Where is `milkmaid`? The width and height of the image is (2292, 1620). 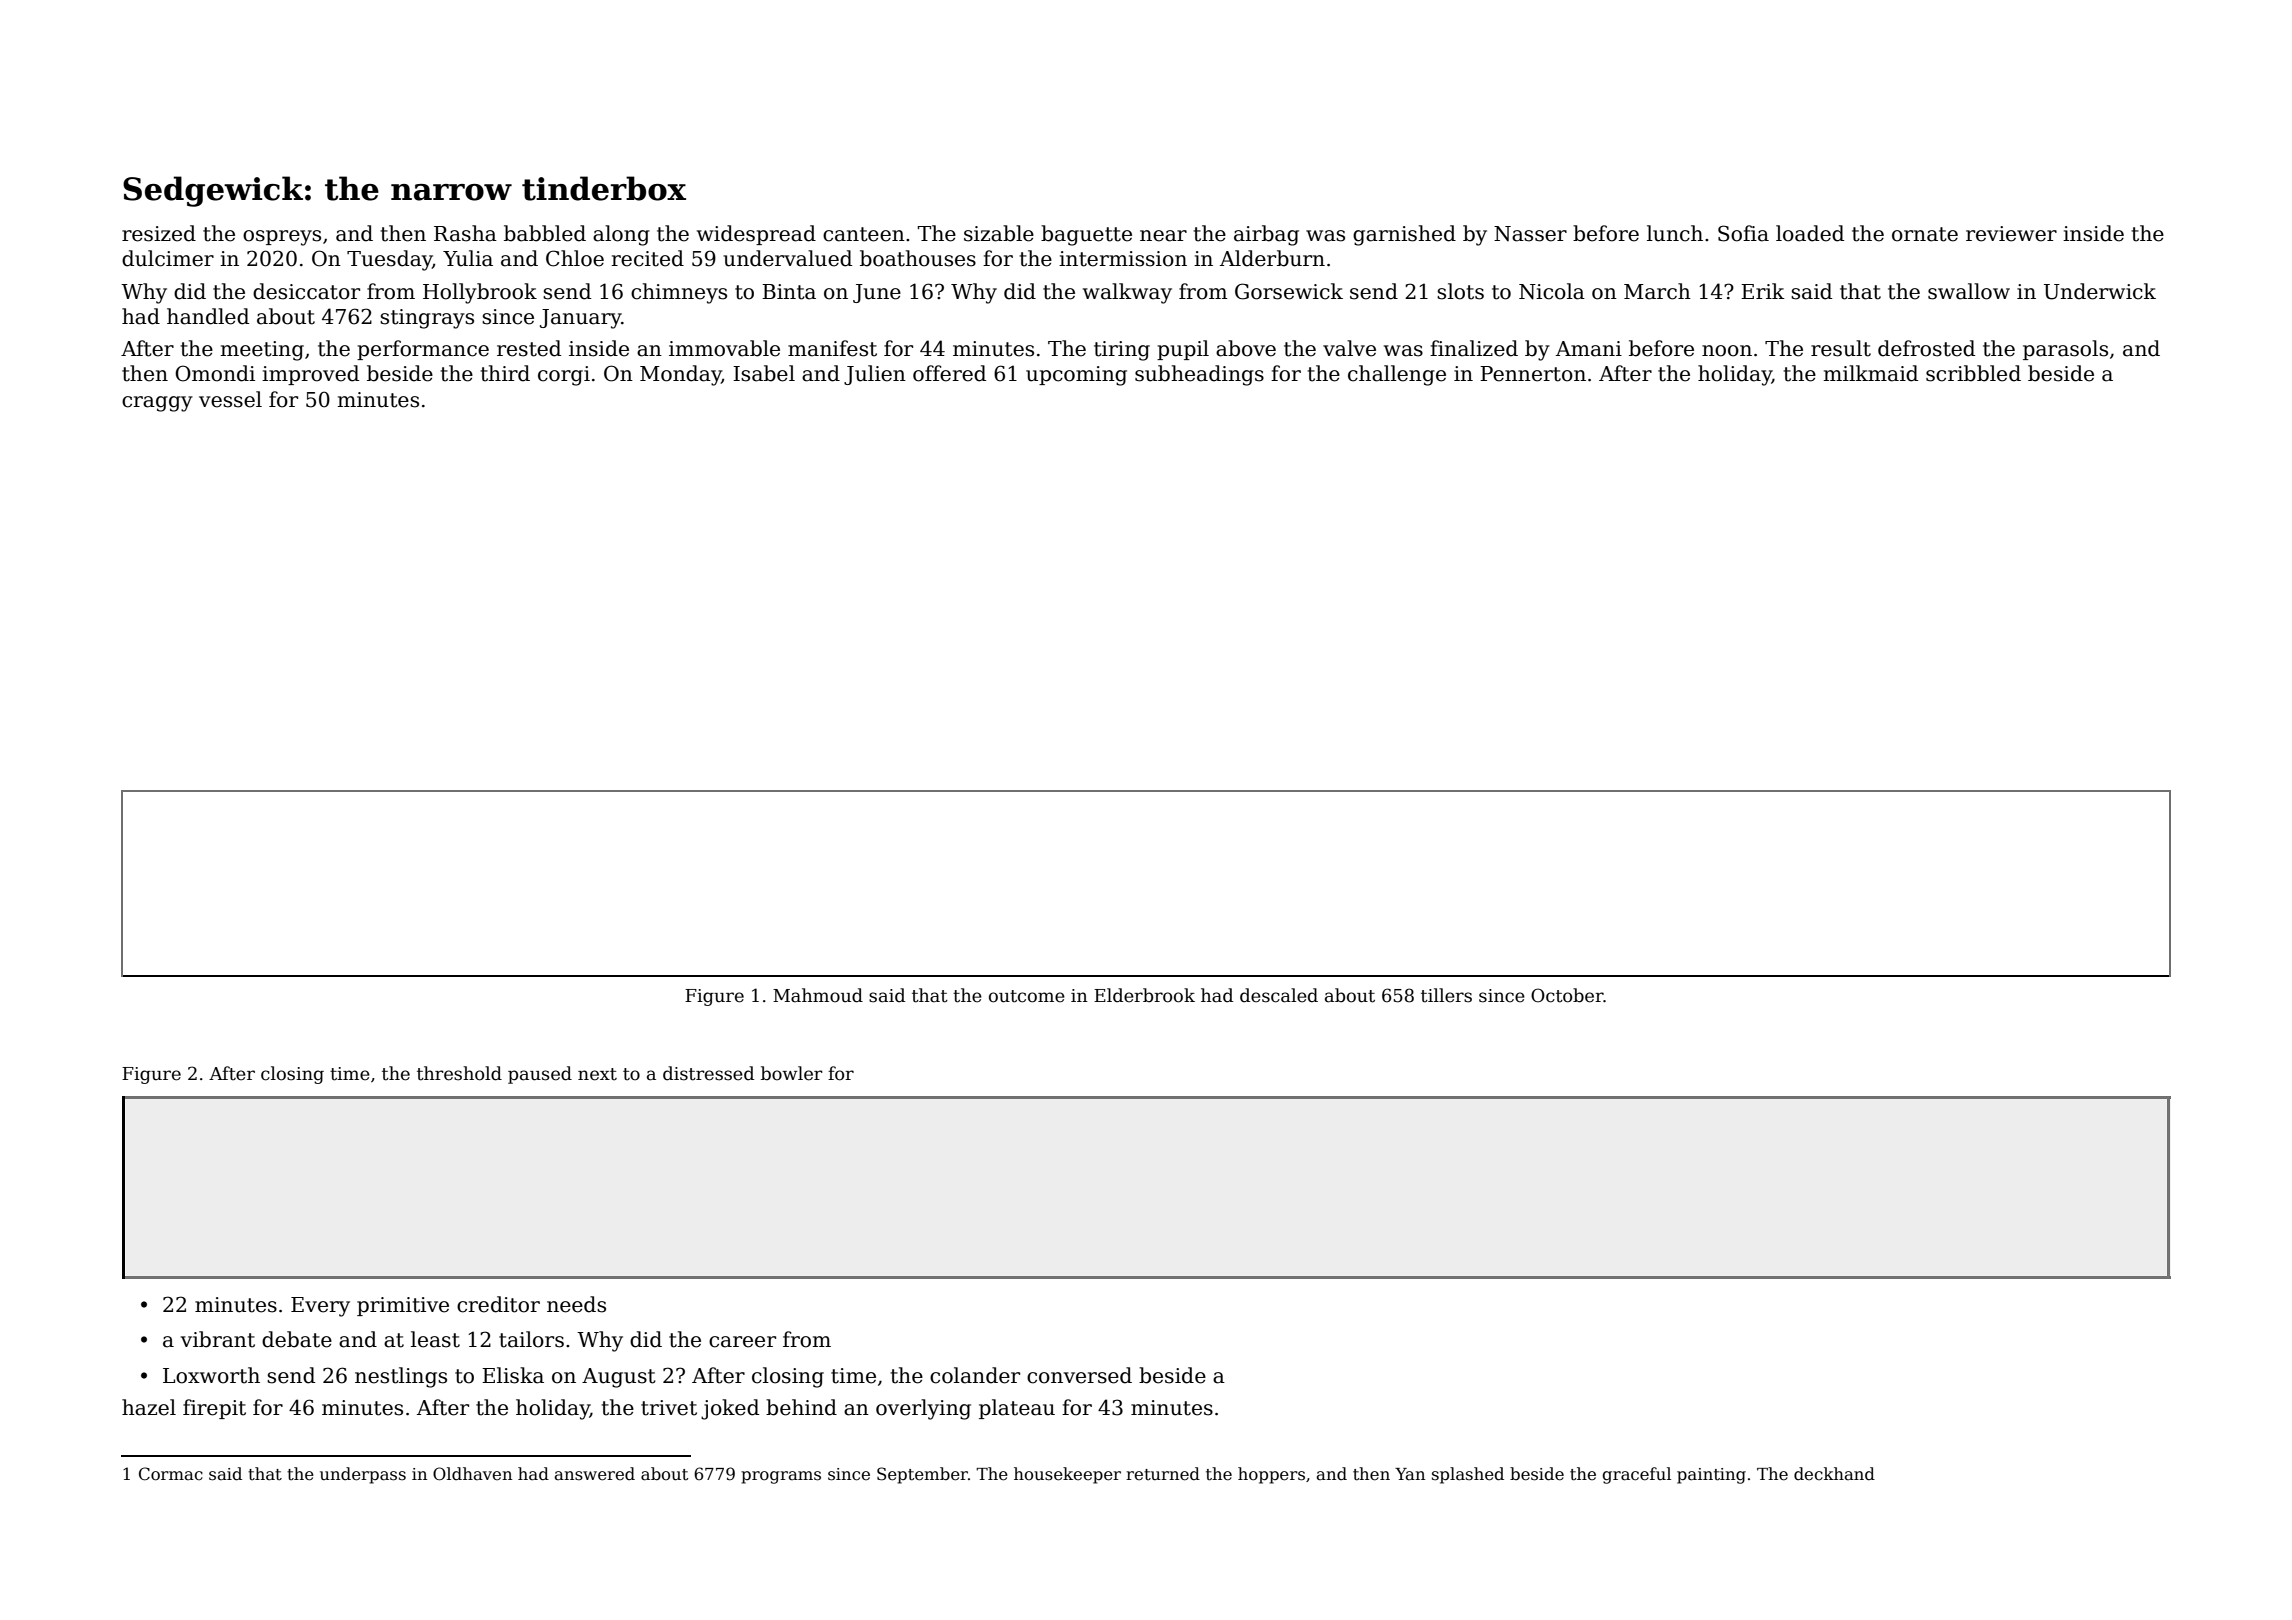 milkmaid is located at coordinates (1871, 373).
